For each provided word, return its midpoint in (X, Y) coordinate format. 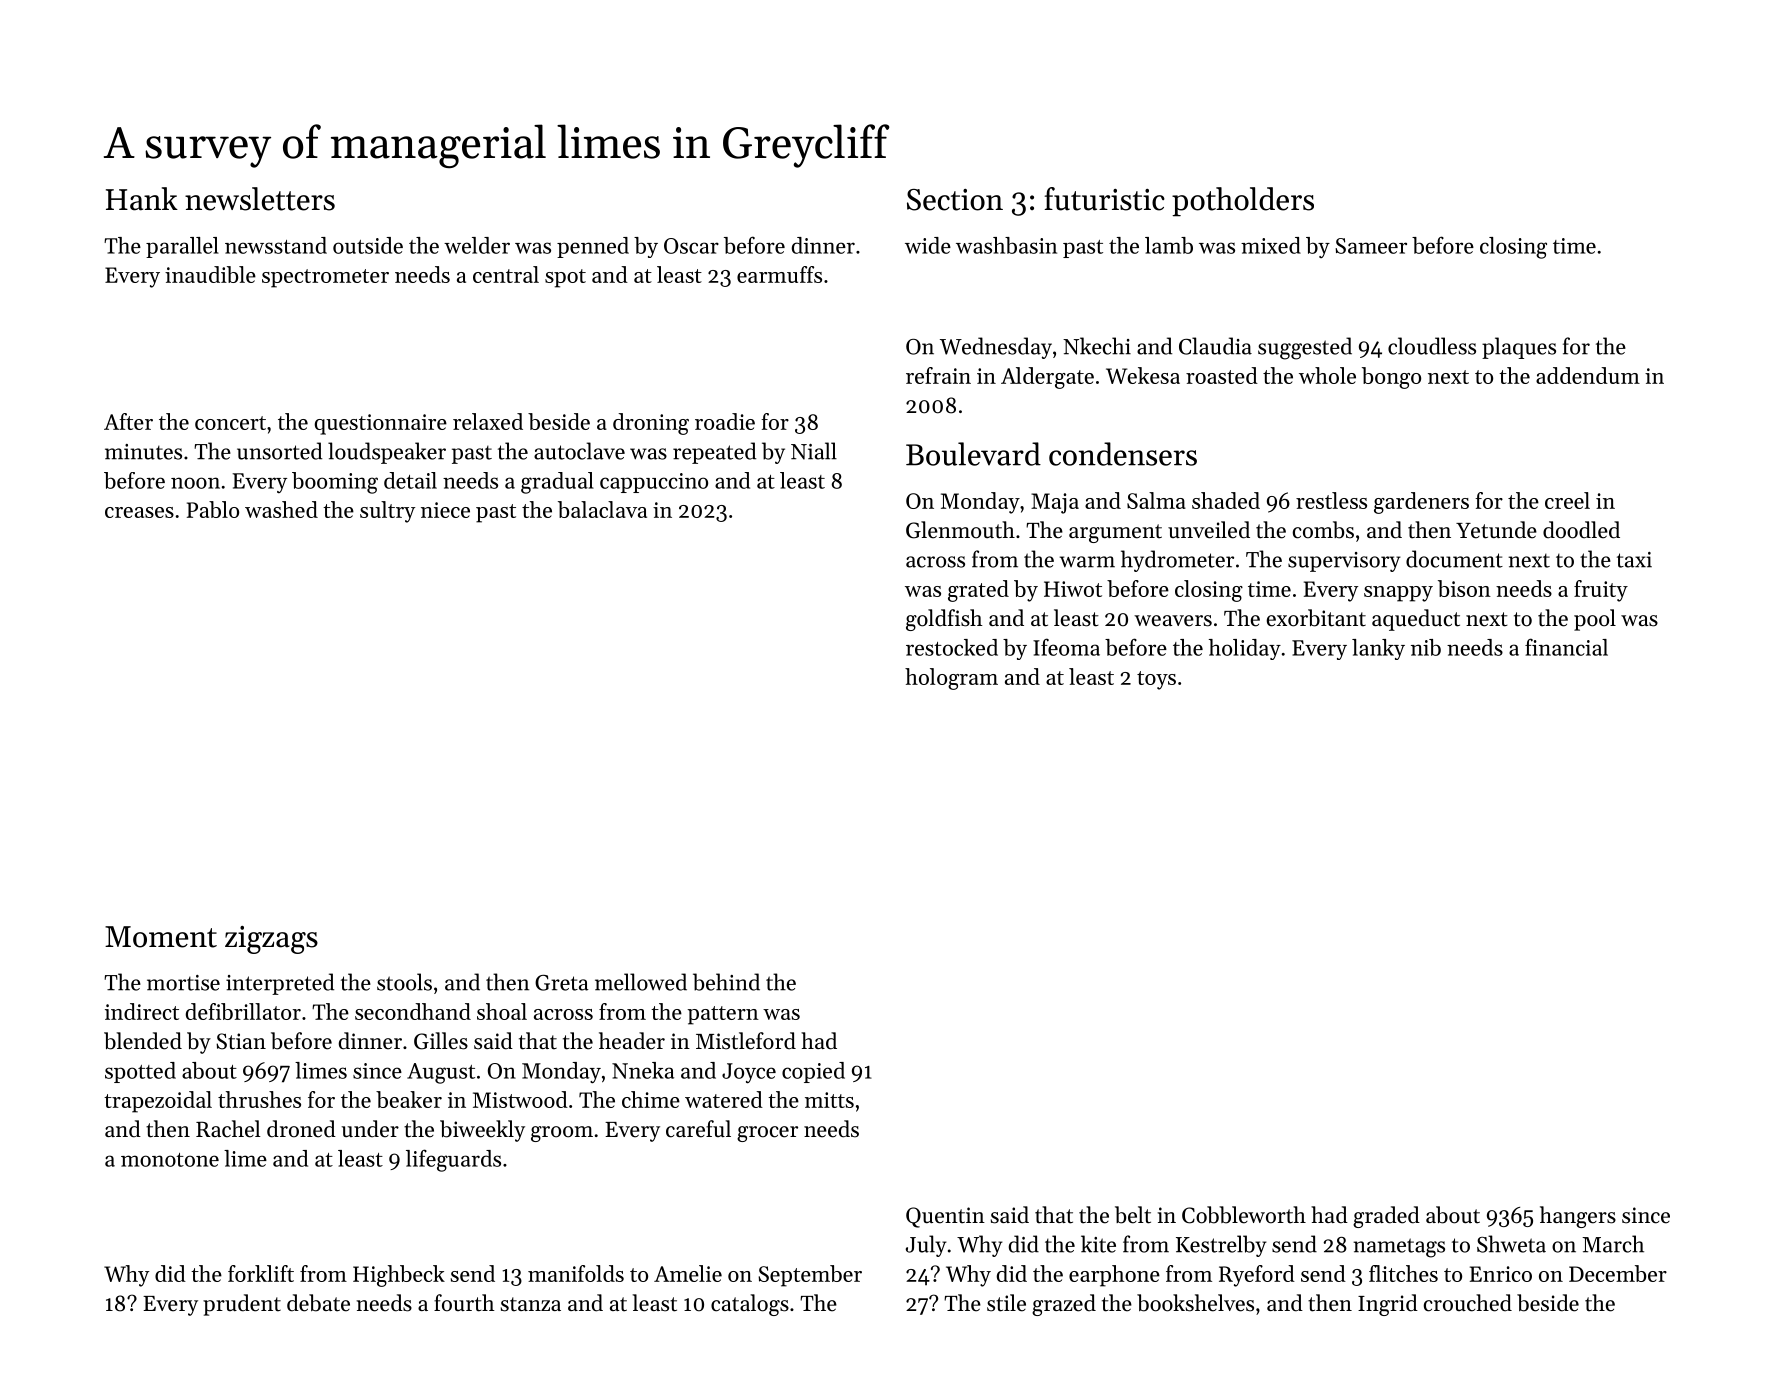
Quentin (945, 1217)
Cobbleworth (1244, 1215)
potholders (1243, 202)
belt (1133, 1215)
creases (139, 512)
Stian (241, 1041)
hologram (951, 679)
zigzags (271, 940)
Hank (142, 199)
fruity (1601, 591)
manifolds (576, 1273)
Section (955, 200)
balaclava (602, 509)
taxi (1634, 560)
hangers (1578, 1217)
